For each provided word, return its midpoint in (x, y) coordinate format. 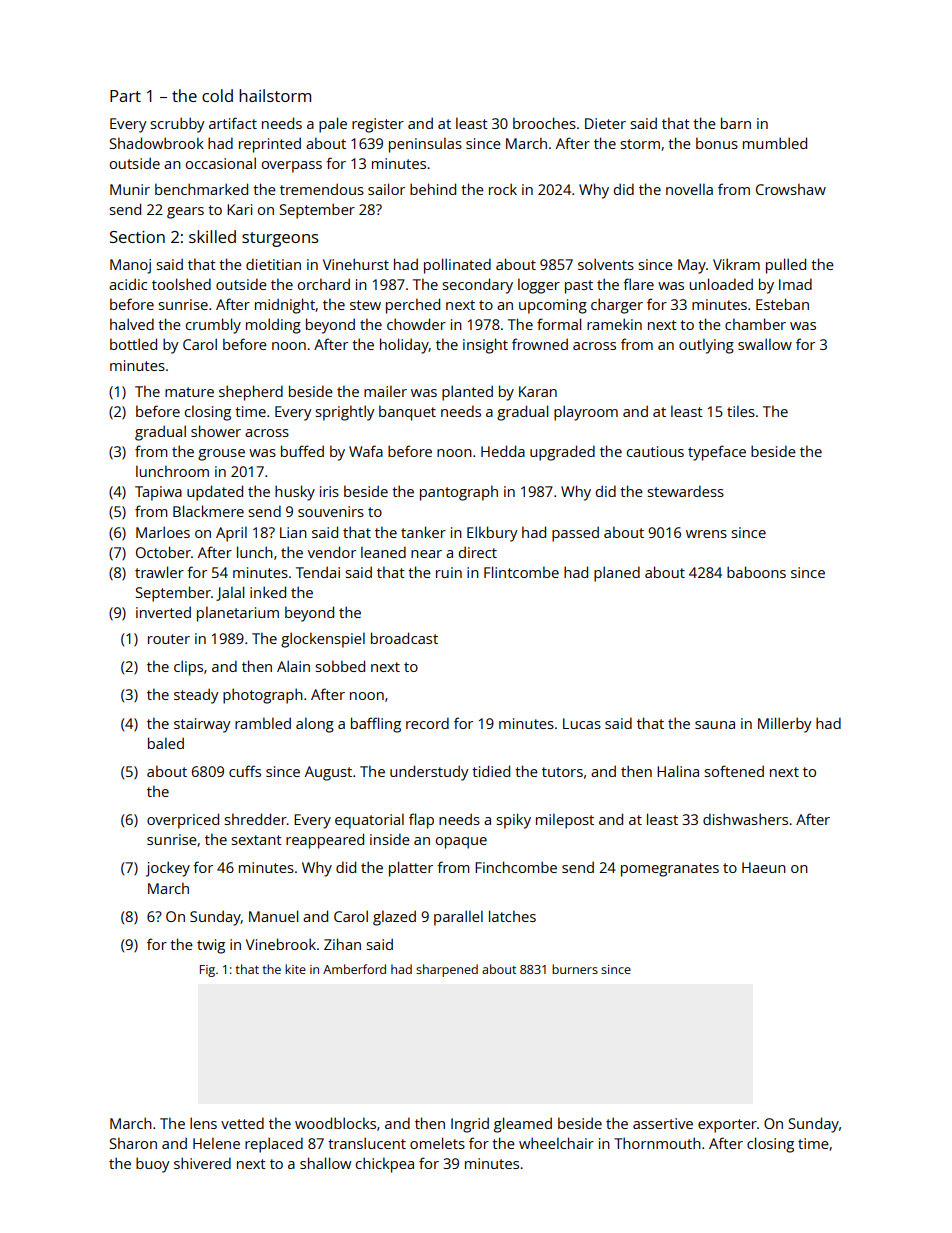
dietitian (273, 264)
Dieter (605, 123)
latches (512, 916)
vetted (242, 1123)
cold (217, 95)
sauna (715, 725)
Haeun (764, 867)
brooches (544, 123)
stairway (202, 725)
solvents (606, 264)
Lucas (582, 723)
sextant (256, 840)
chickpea (385, 1165)
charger (617, 306)
